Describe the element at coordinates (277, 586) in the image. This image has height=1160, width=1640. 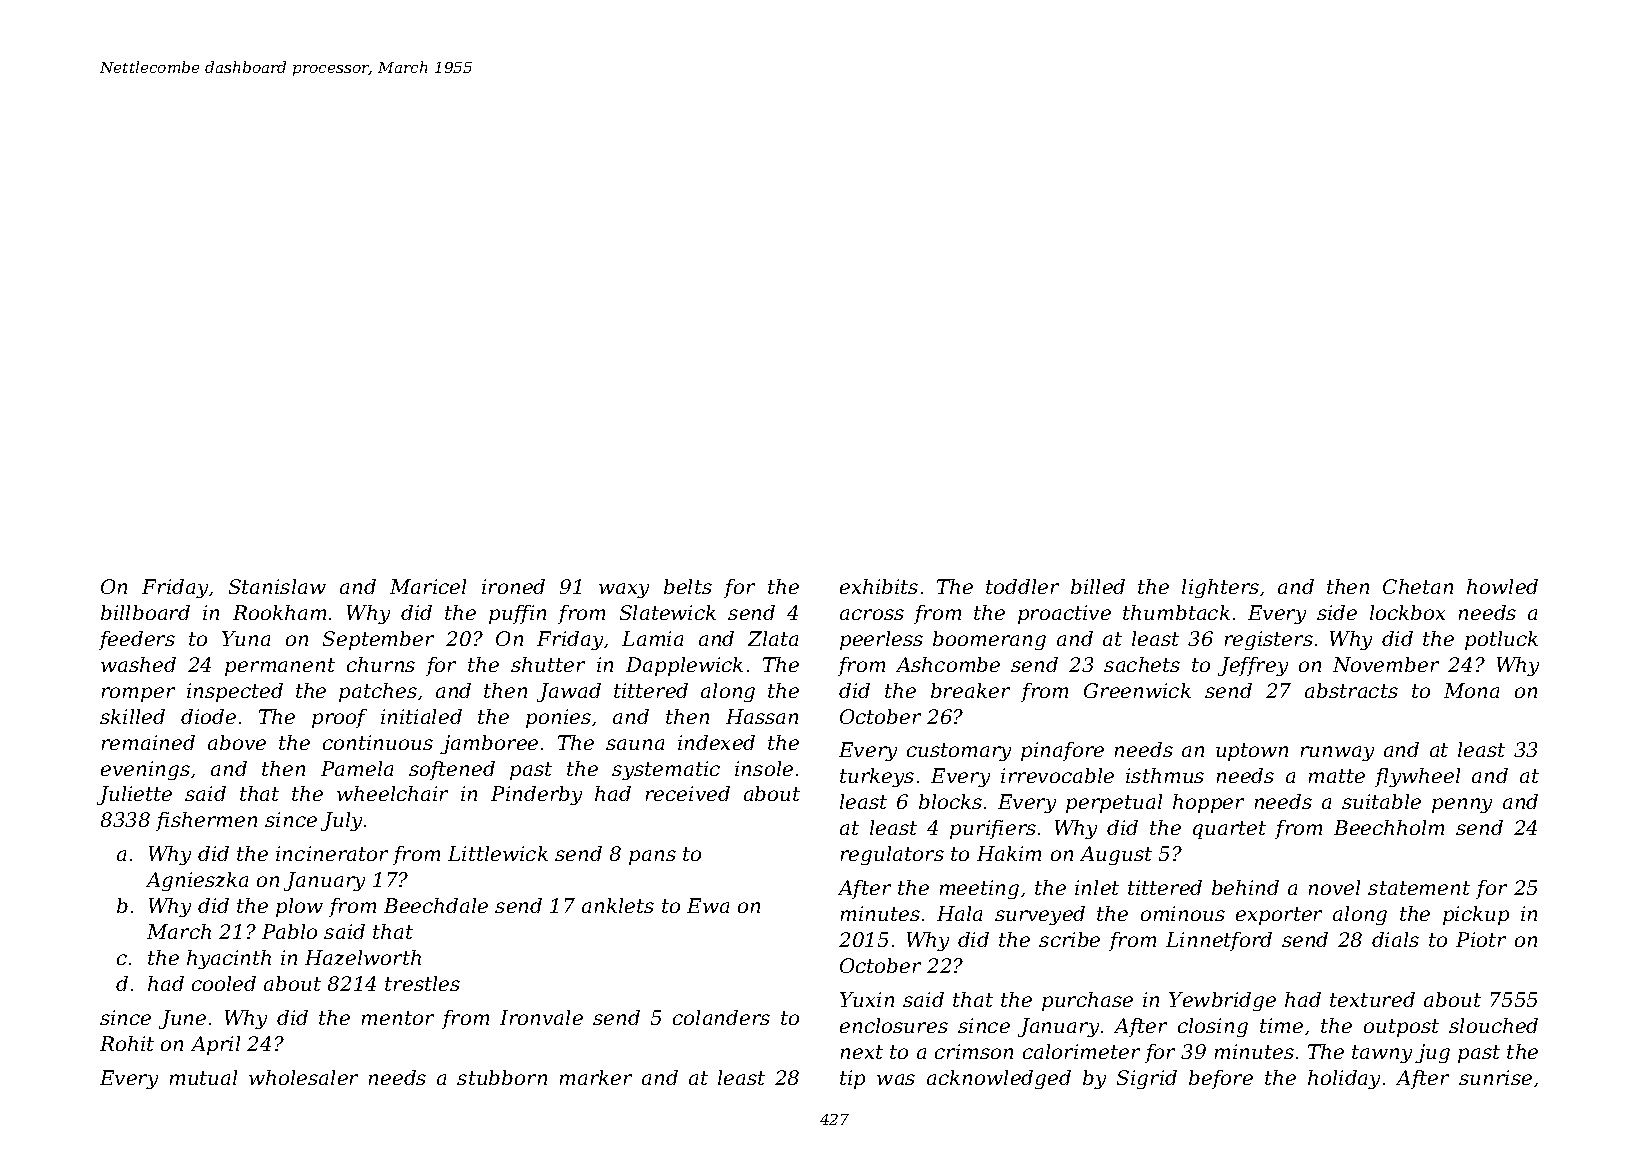
I see `Stanislaw` at that location.
